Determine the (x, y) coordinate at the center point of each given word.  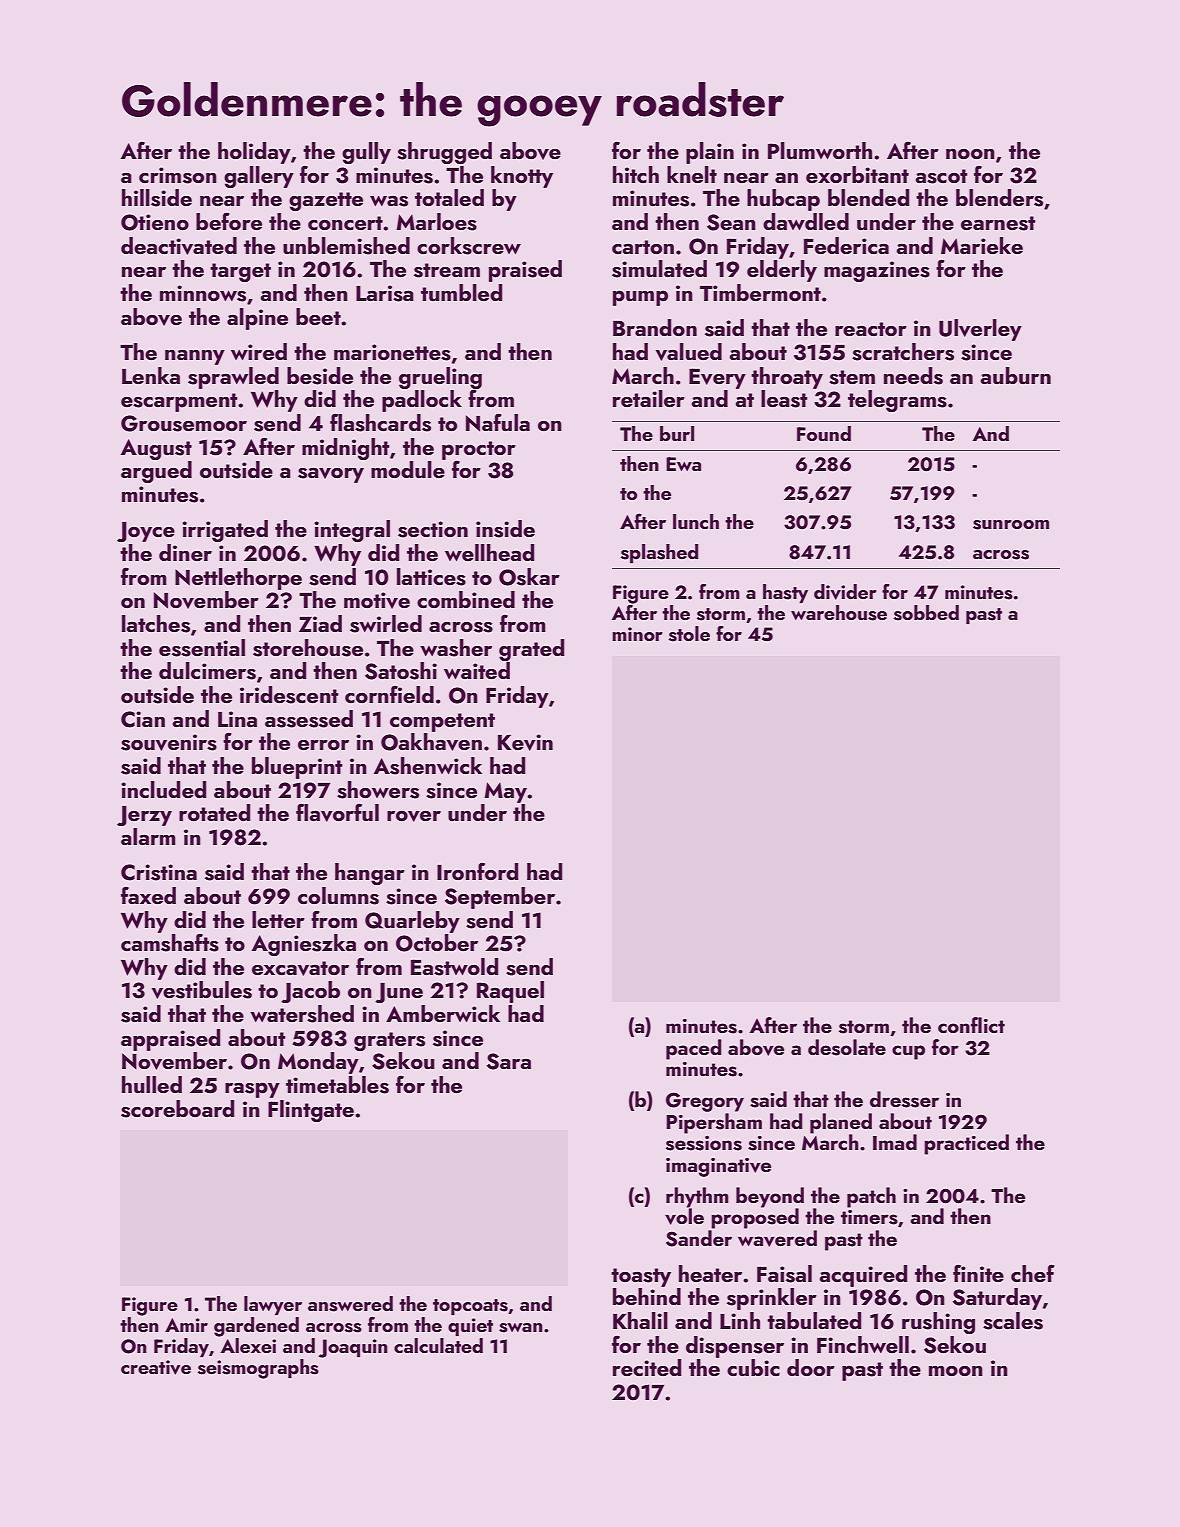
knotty (522, 177)
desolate (847, 1047)
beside (320, 376)
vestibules (202, 990)
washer (456, 648)
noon (970, 154)
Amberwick (443, 1013)
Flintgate (311, 1111)
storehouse (308, 648)
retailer (649, 398)
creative (156, 1367)
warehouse (839, 613)
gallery (259, 177)
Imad (895, 1142)
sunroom (1011, 525)
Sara (509, 1061)
